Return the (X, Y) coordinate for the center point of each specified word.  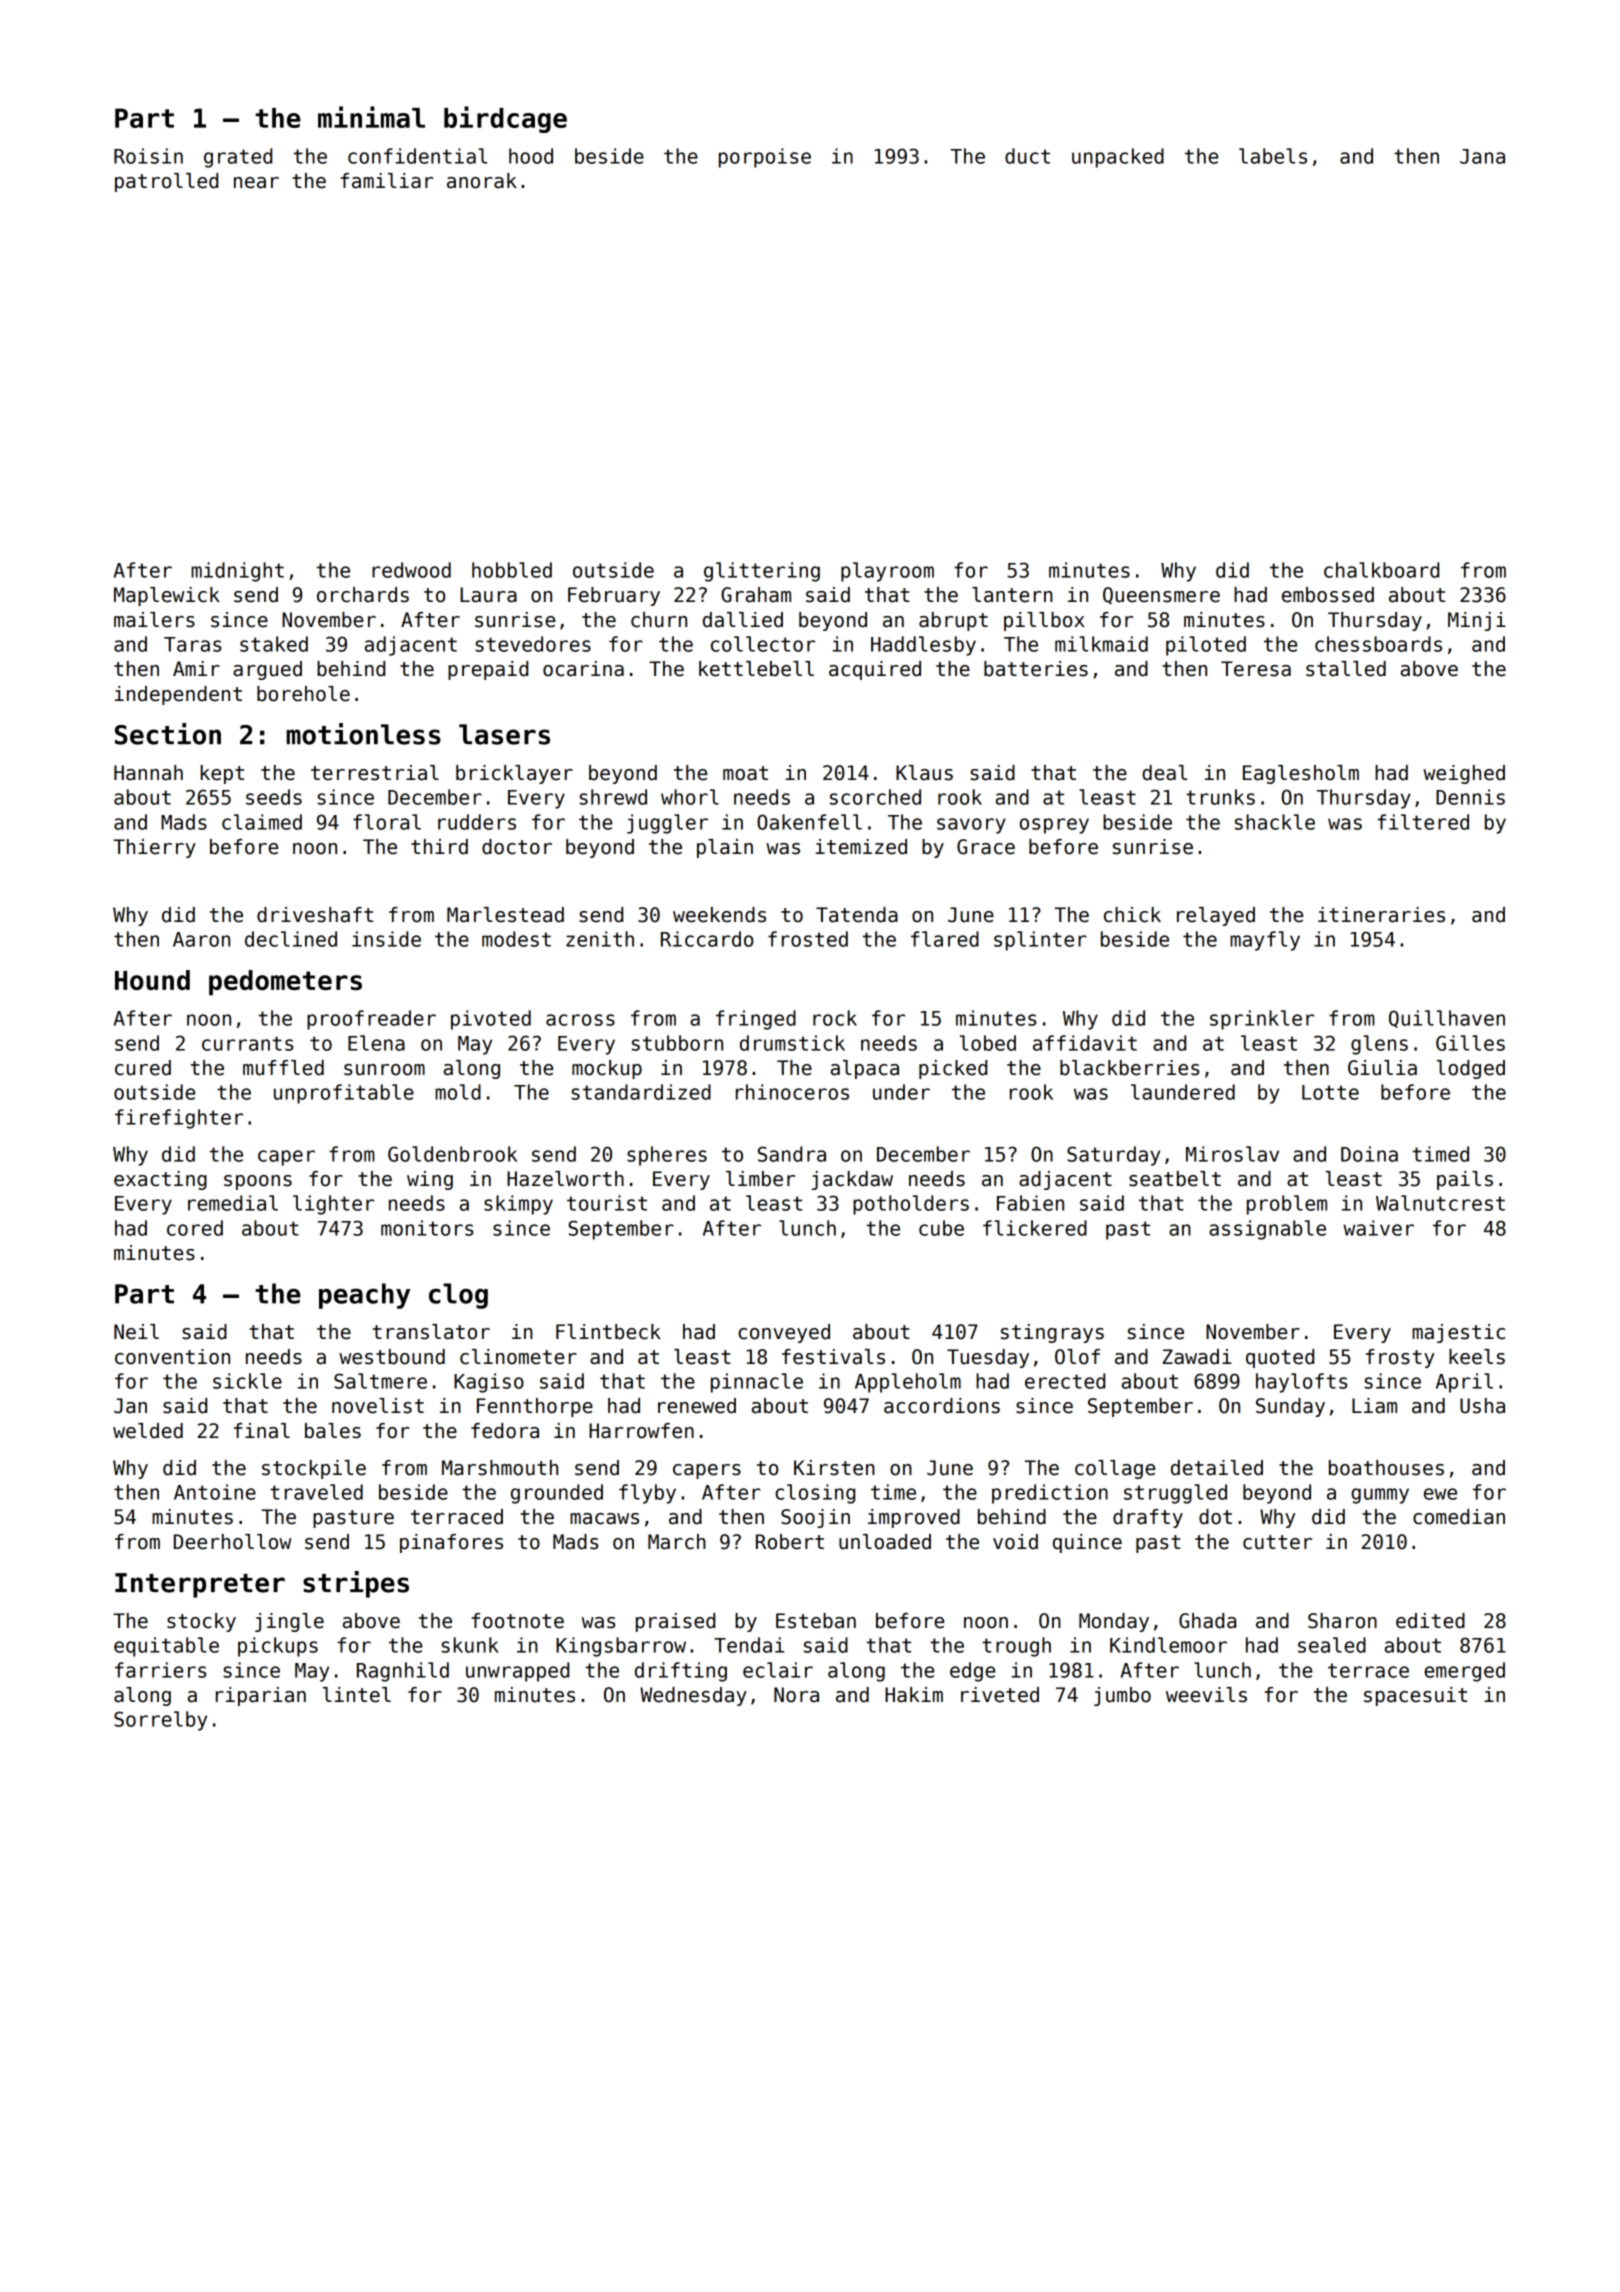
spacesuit (1415, 1696)
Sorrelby (160, 1721)
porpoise (765, 158)
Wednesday (693, 1696)
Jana (1482, 156)
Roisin (148, 156)
